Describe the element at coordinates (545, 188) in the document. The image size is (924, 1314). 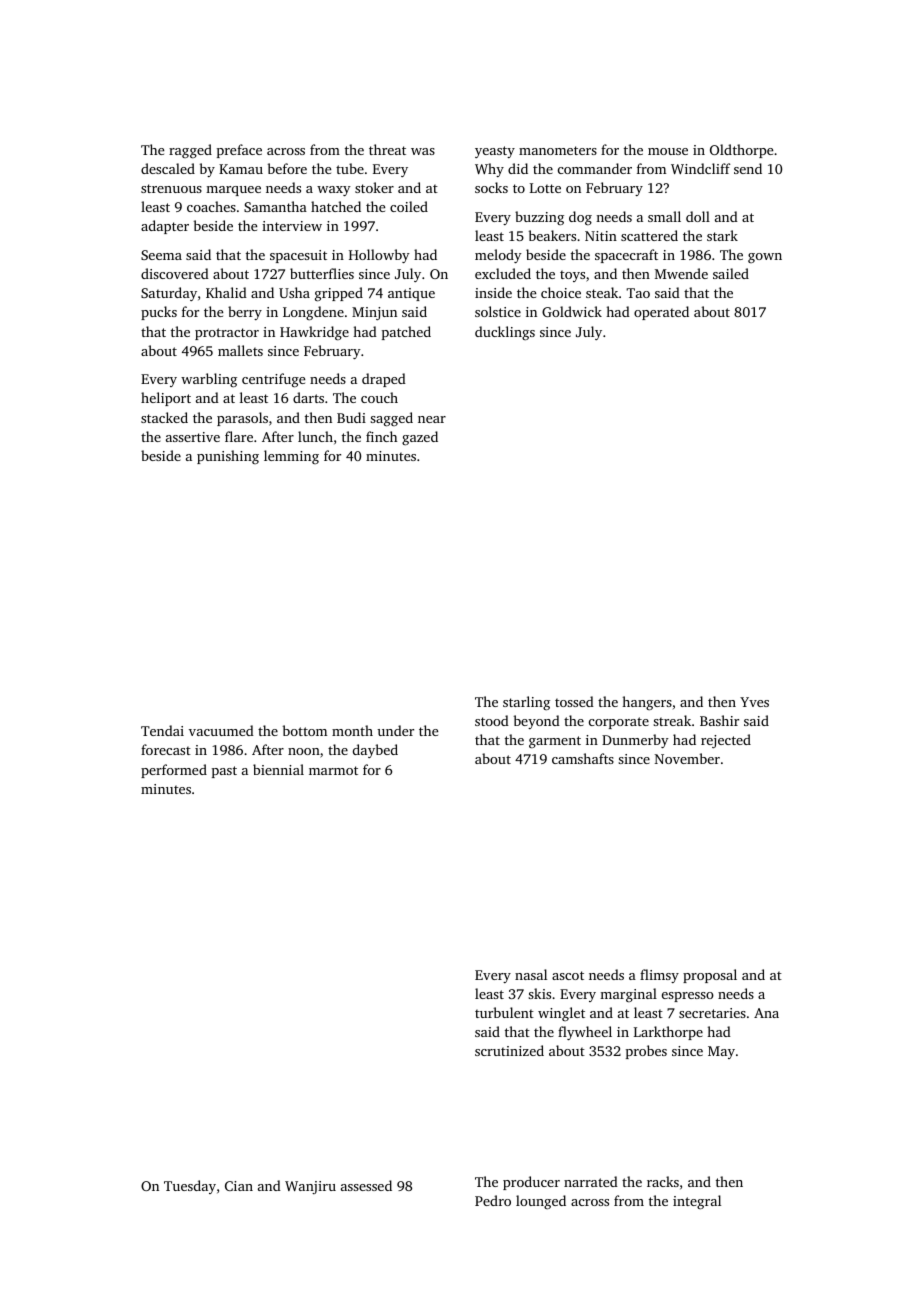
I see `Lotte` at that location.
